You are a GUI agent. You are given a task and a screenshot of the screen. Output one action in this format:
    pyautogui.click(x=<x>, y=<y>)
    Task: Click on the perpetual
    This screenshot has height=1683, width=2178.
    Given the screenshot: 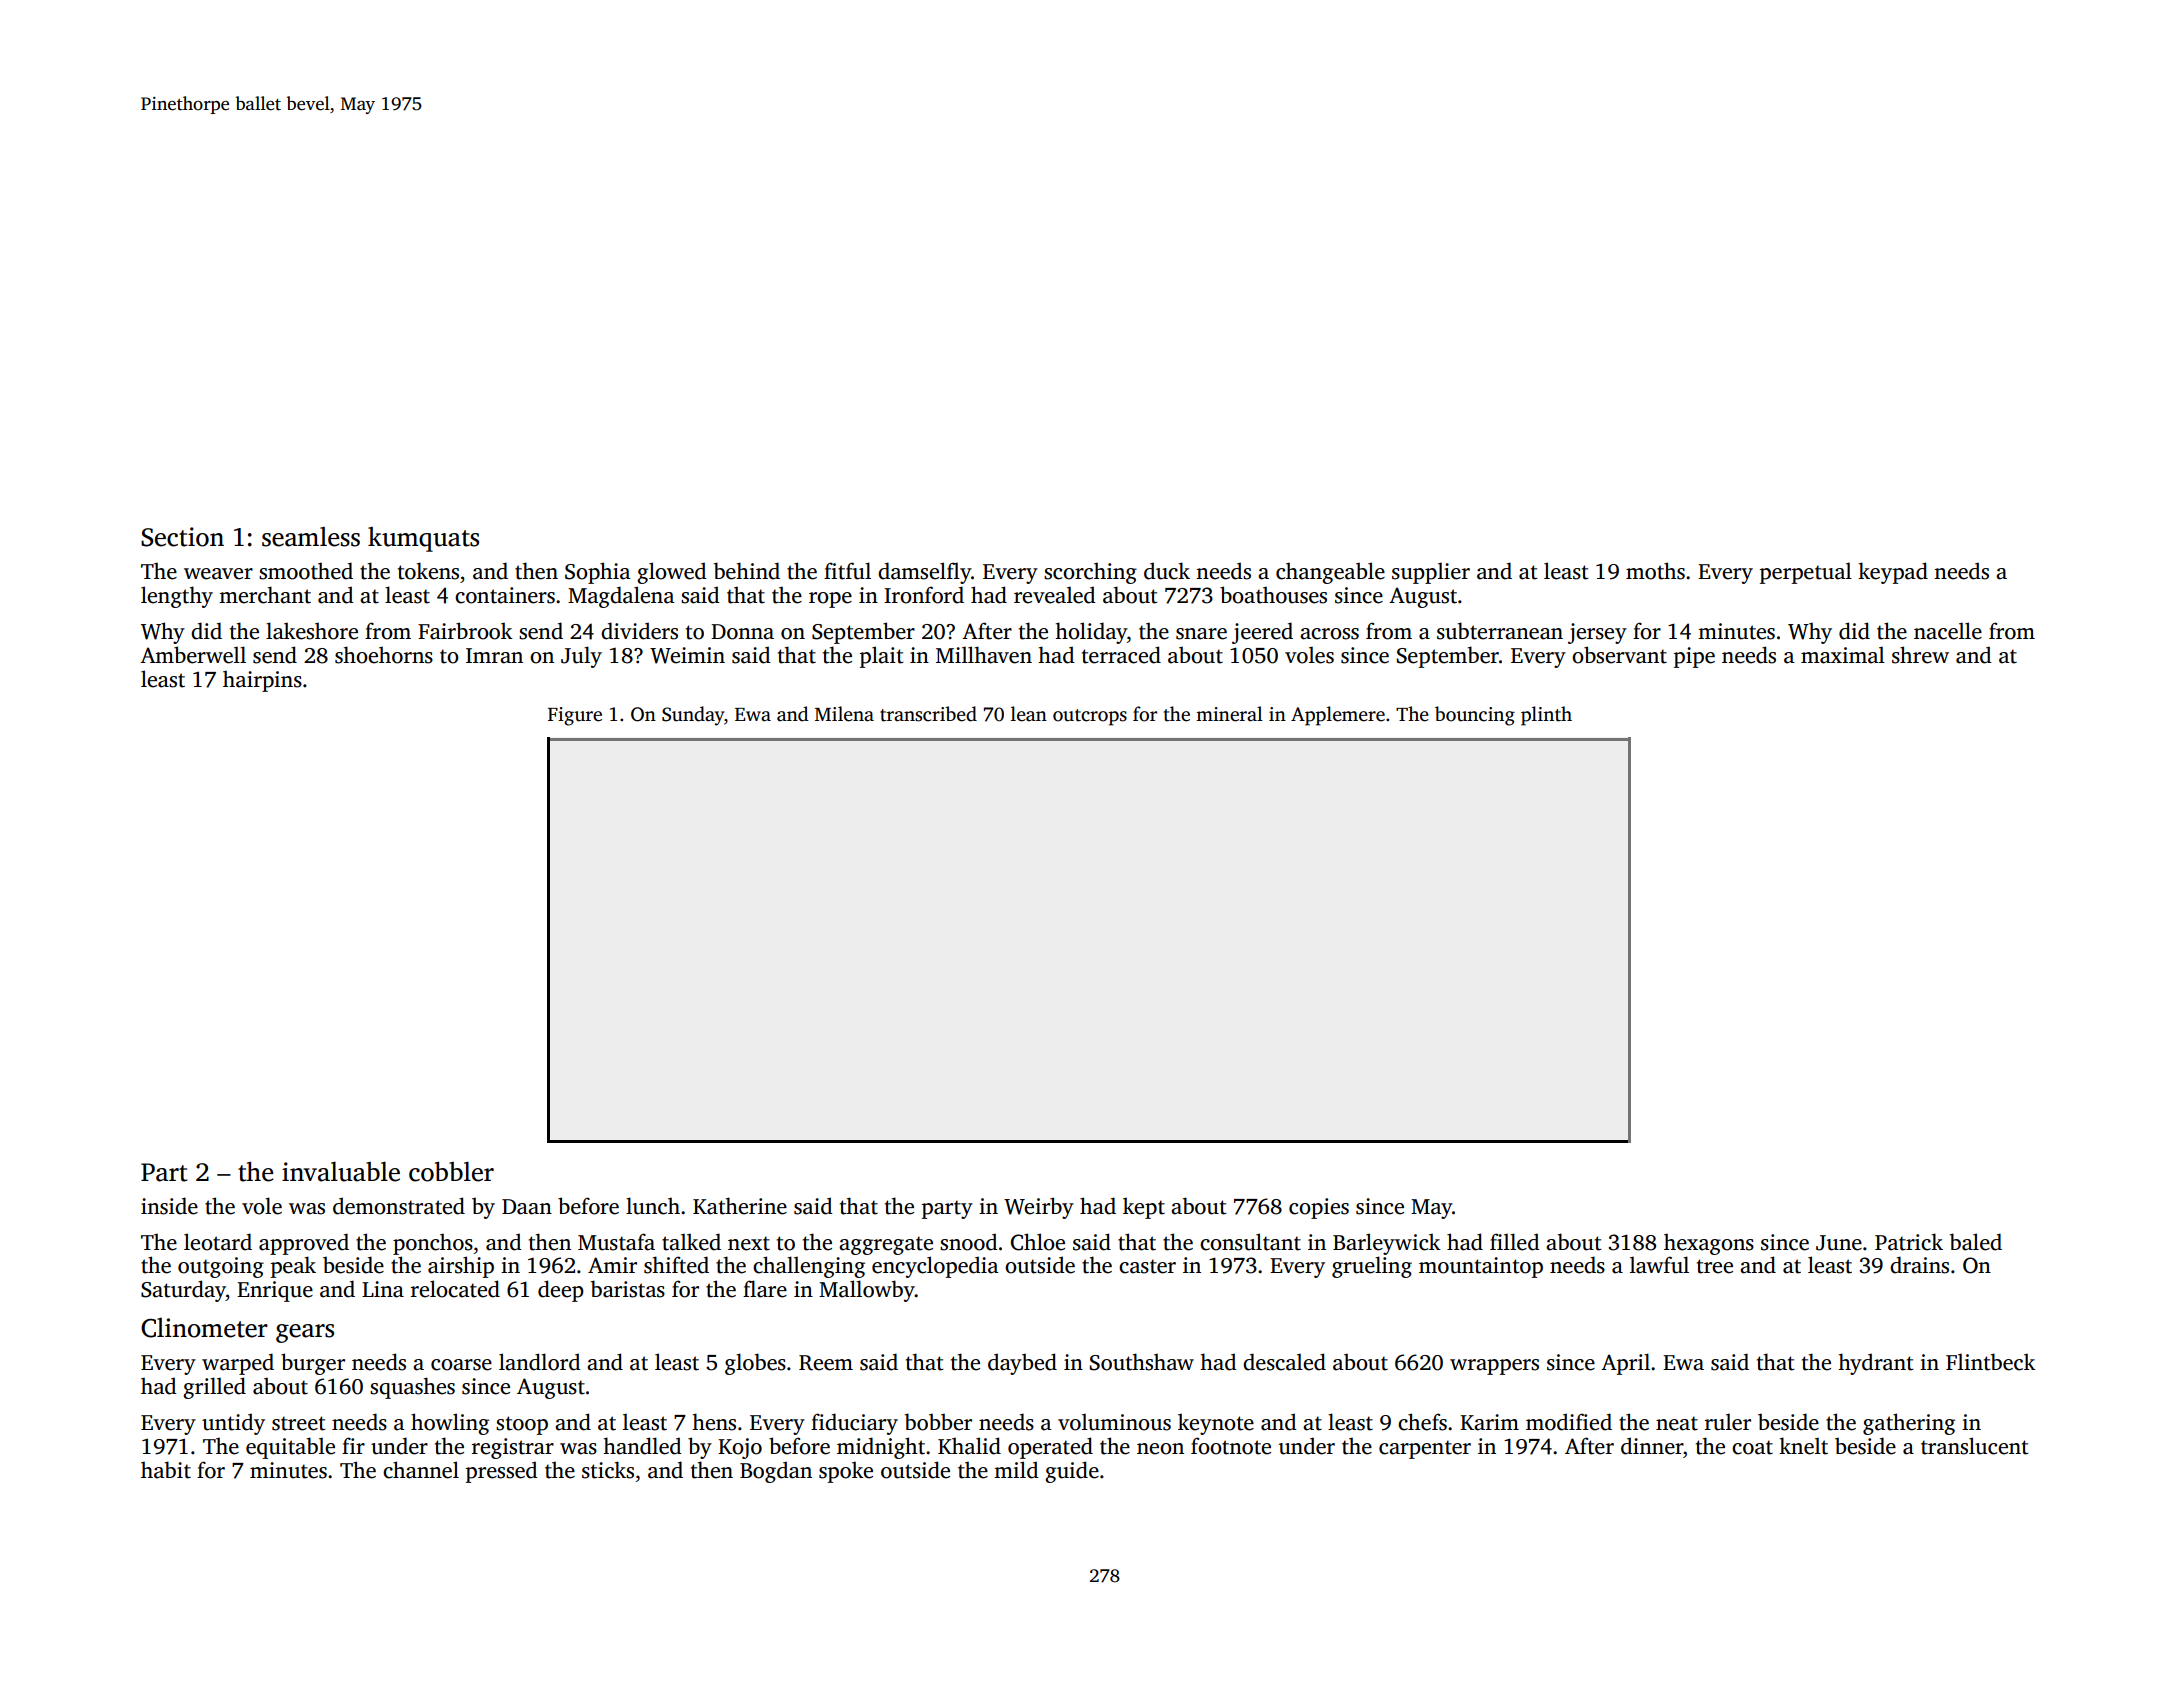 What is the action you would take?
    pyautogui.click(x=1806, y=573)
